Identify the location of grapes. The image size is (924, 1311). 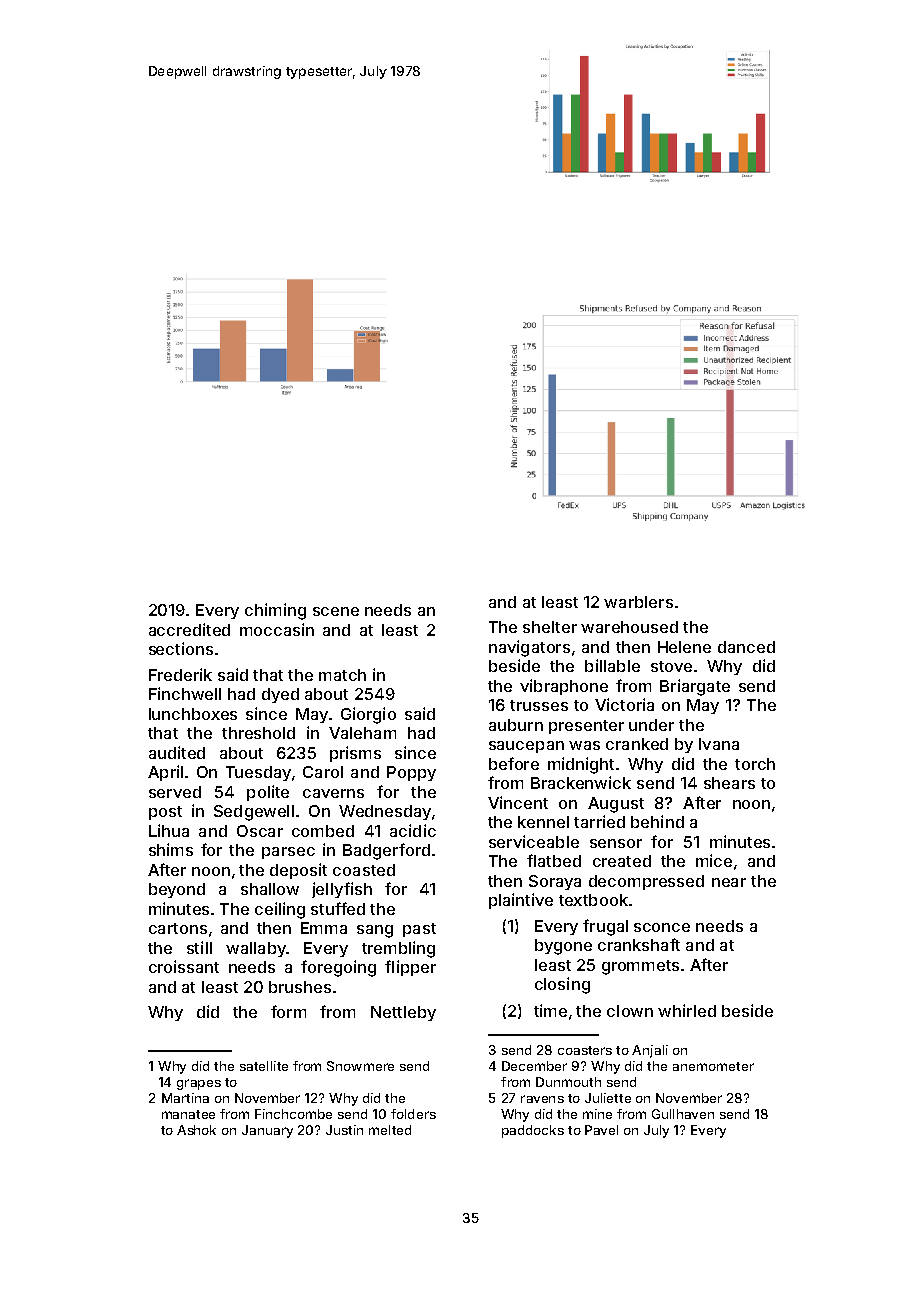
(199, 1084).
